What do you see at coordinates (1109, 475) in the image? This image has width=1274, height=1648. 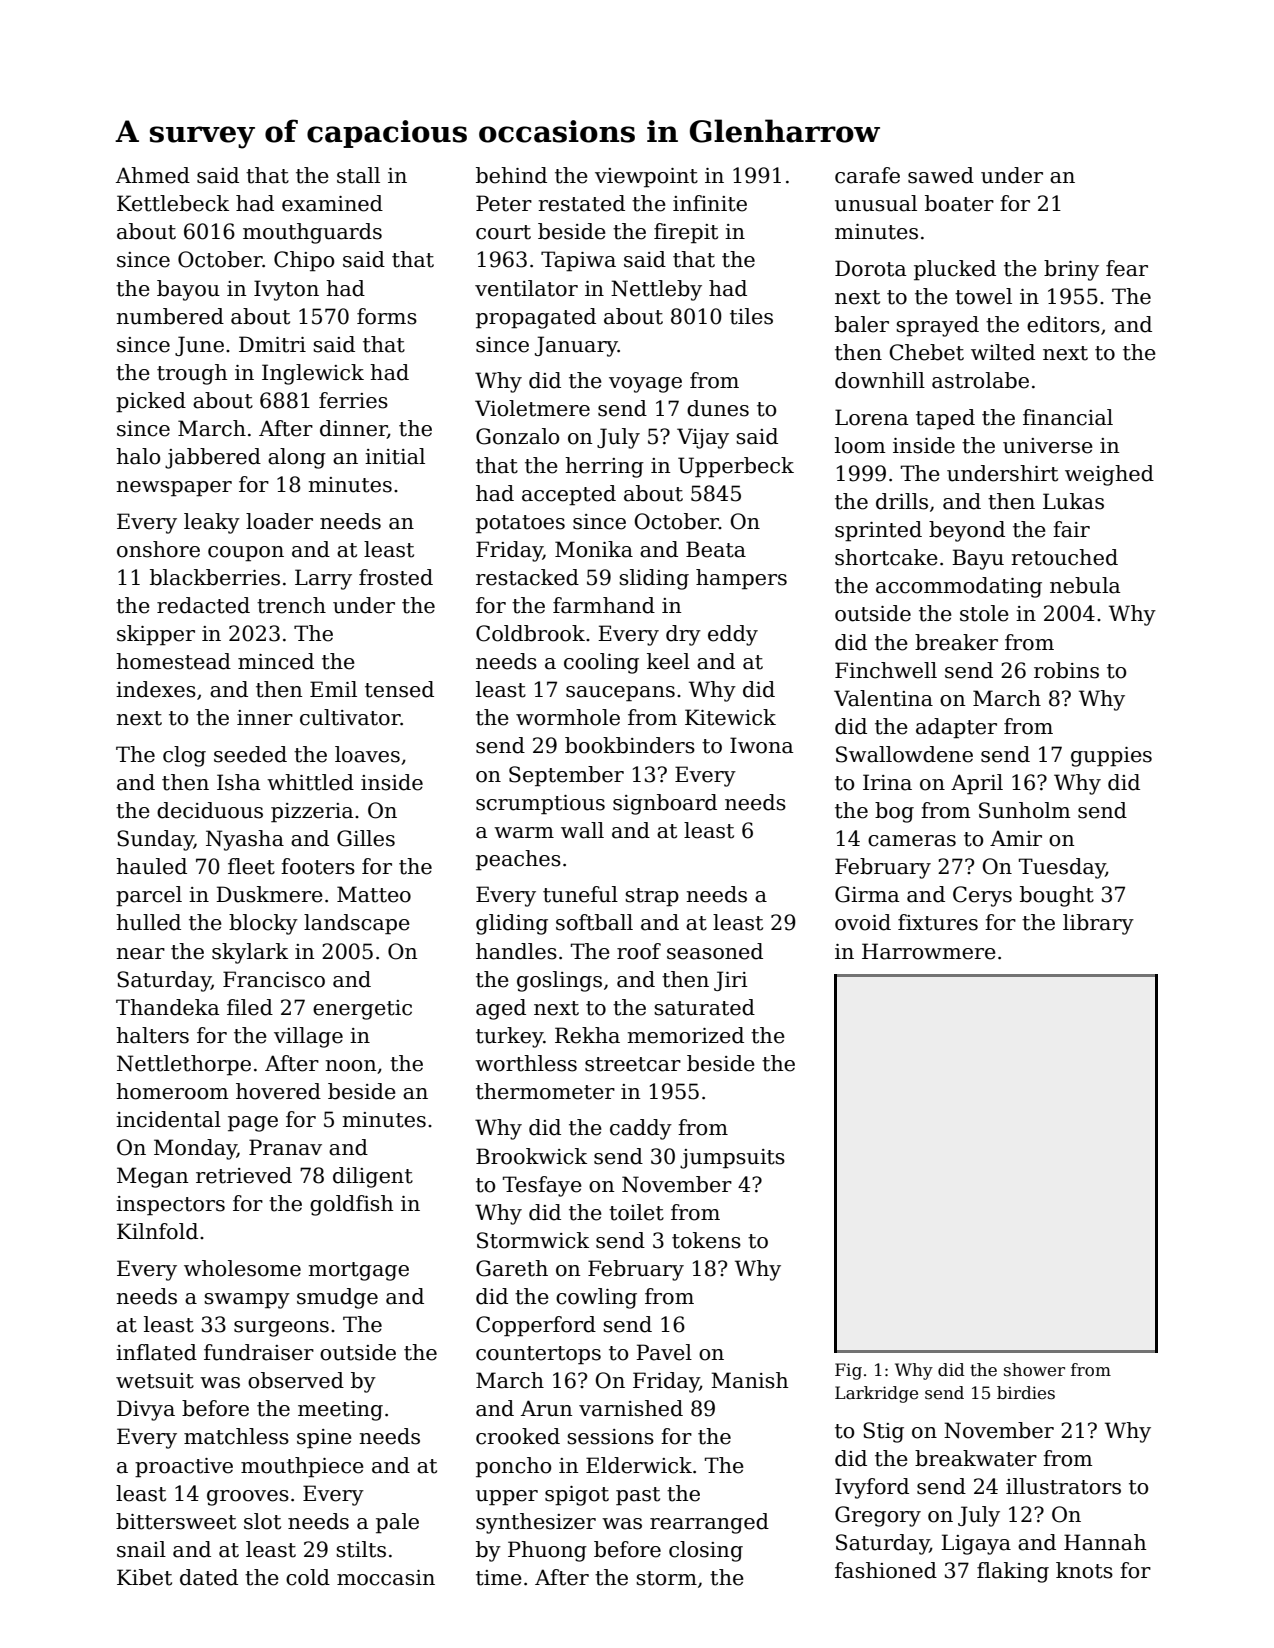 I see `weighed` at bounding box center [1109, 475].
